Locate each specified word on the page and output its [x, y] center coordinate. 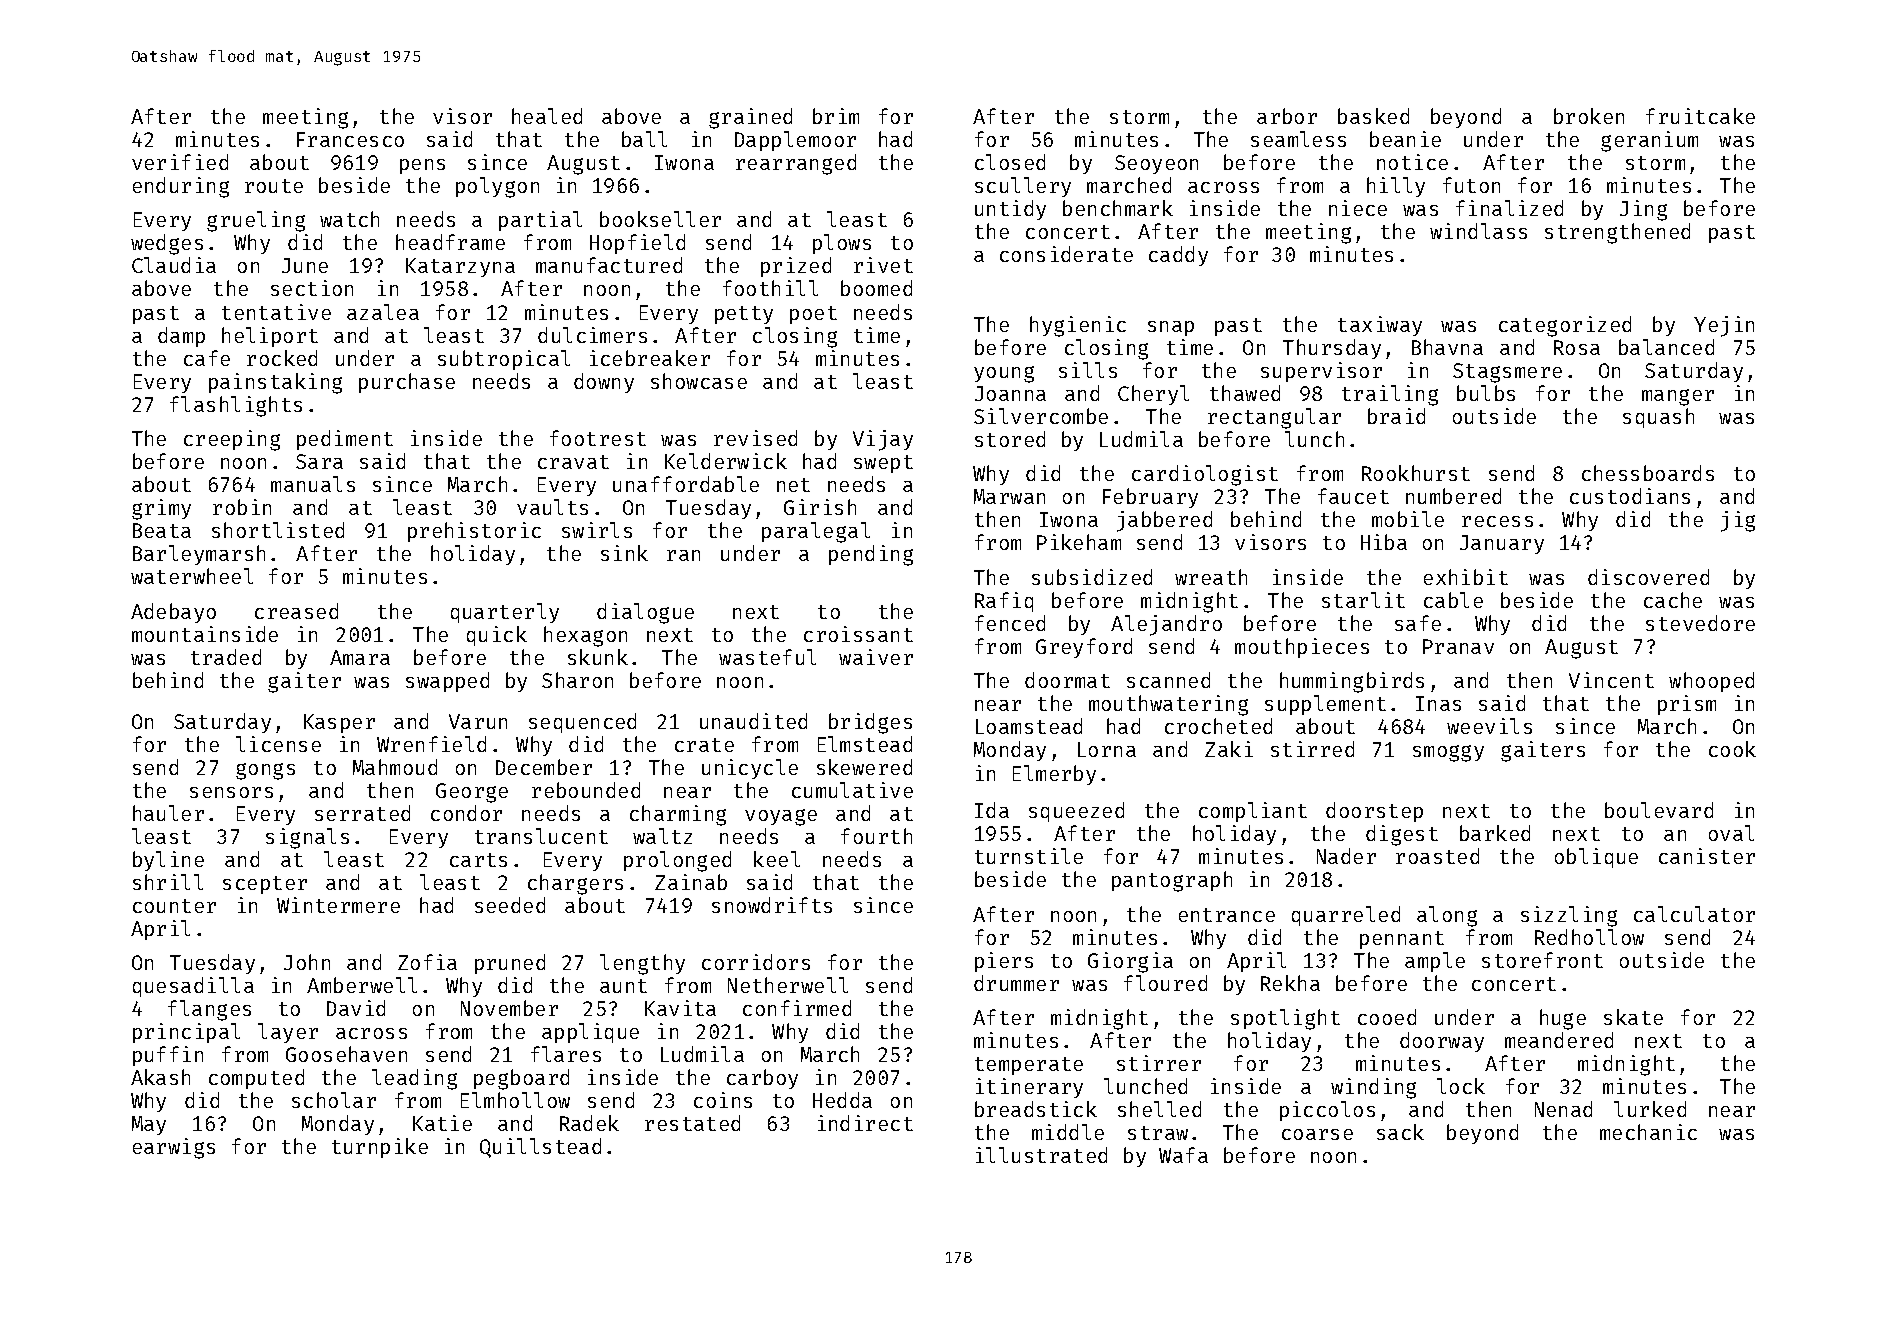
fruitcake [1700, 116]
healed [547, 116]
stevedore [1700, 623]
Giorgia [1130, 962]
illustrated [1041, 1155]
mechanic [1648, 1132]
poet [813, 315]
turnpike [380, 1148]
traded [226, 657]
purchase [407, 383]
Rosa [1577, 347]
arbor [1287, 116]
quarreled [1346, 916]
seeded [510, 905]
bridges [870, 723]
